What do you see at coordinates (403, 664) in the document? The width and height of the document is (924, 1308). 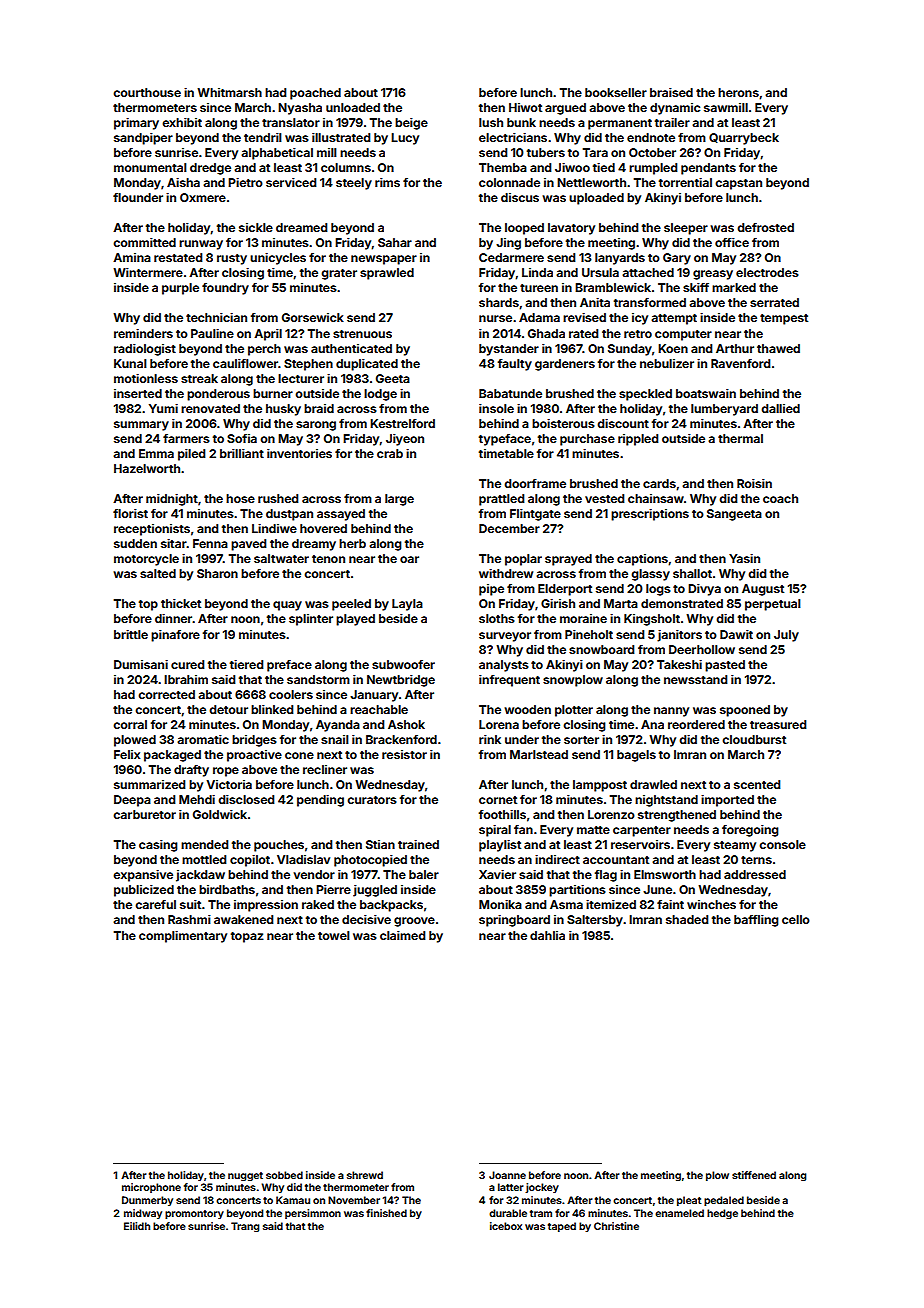 I see `subwoofer` at bounding box center [403, 664].
